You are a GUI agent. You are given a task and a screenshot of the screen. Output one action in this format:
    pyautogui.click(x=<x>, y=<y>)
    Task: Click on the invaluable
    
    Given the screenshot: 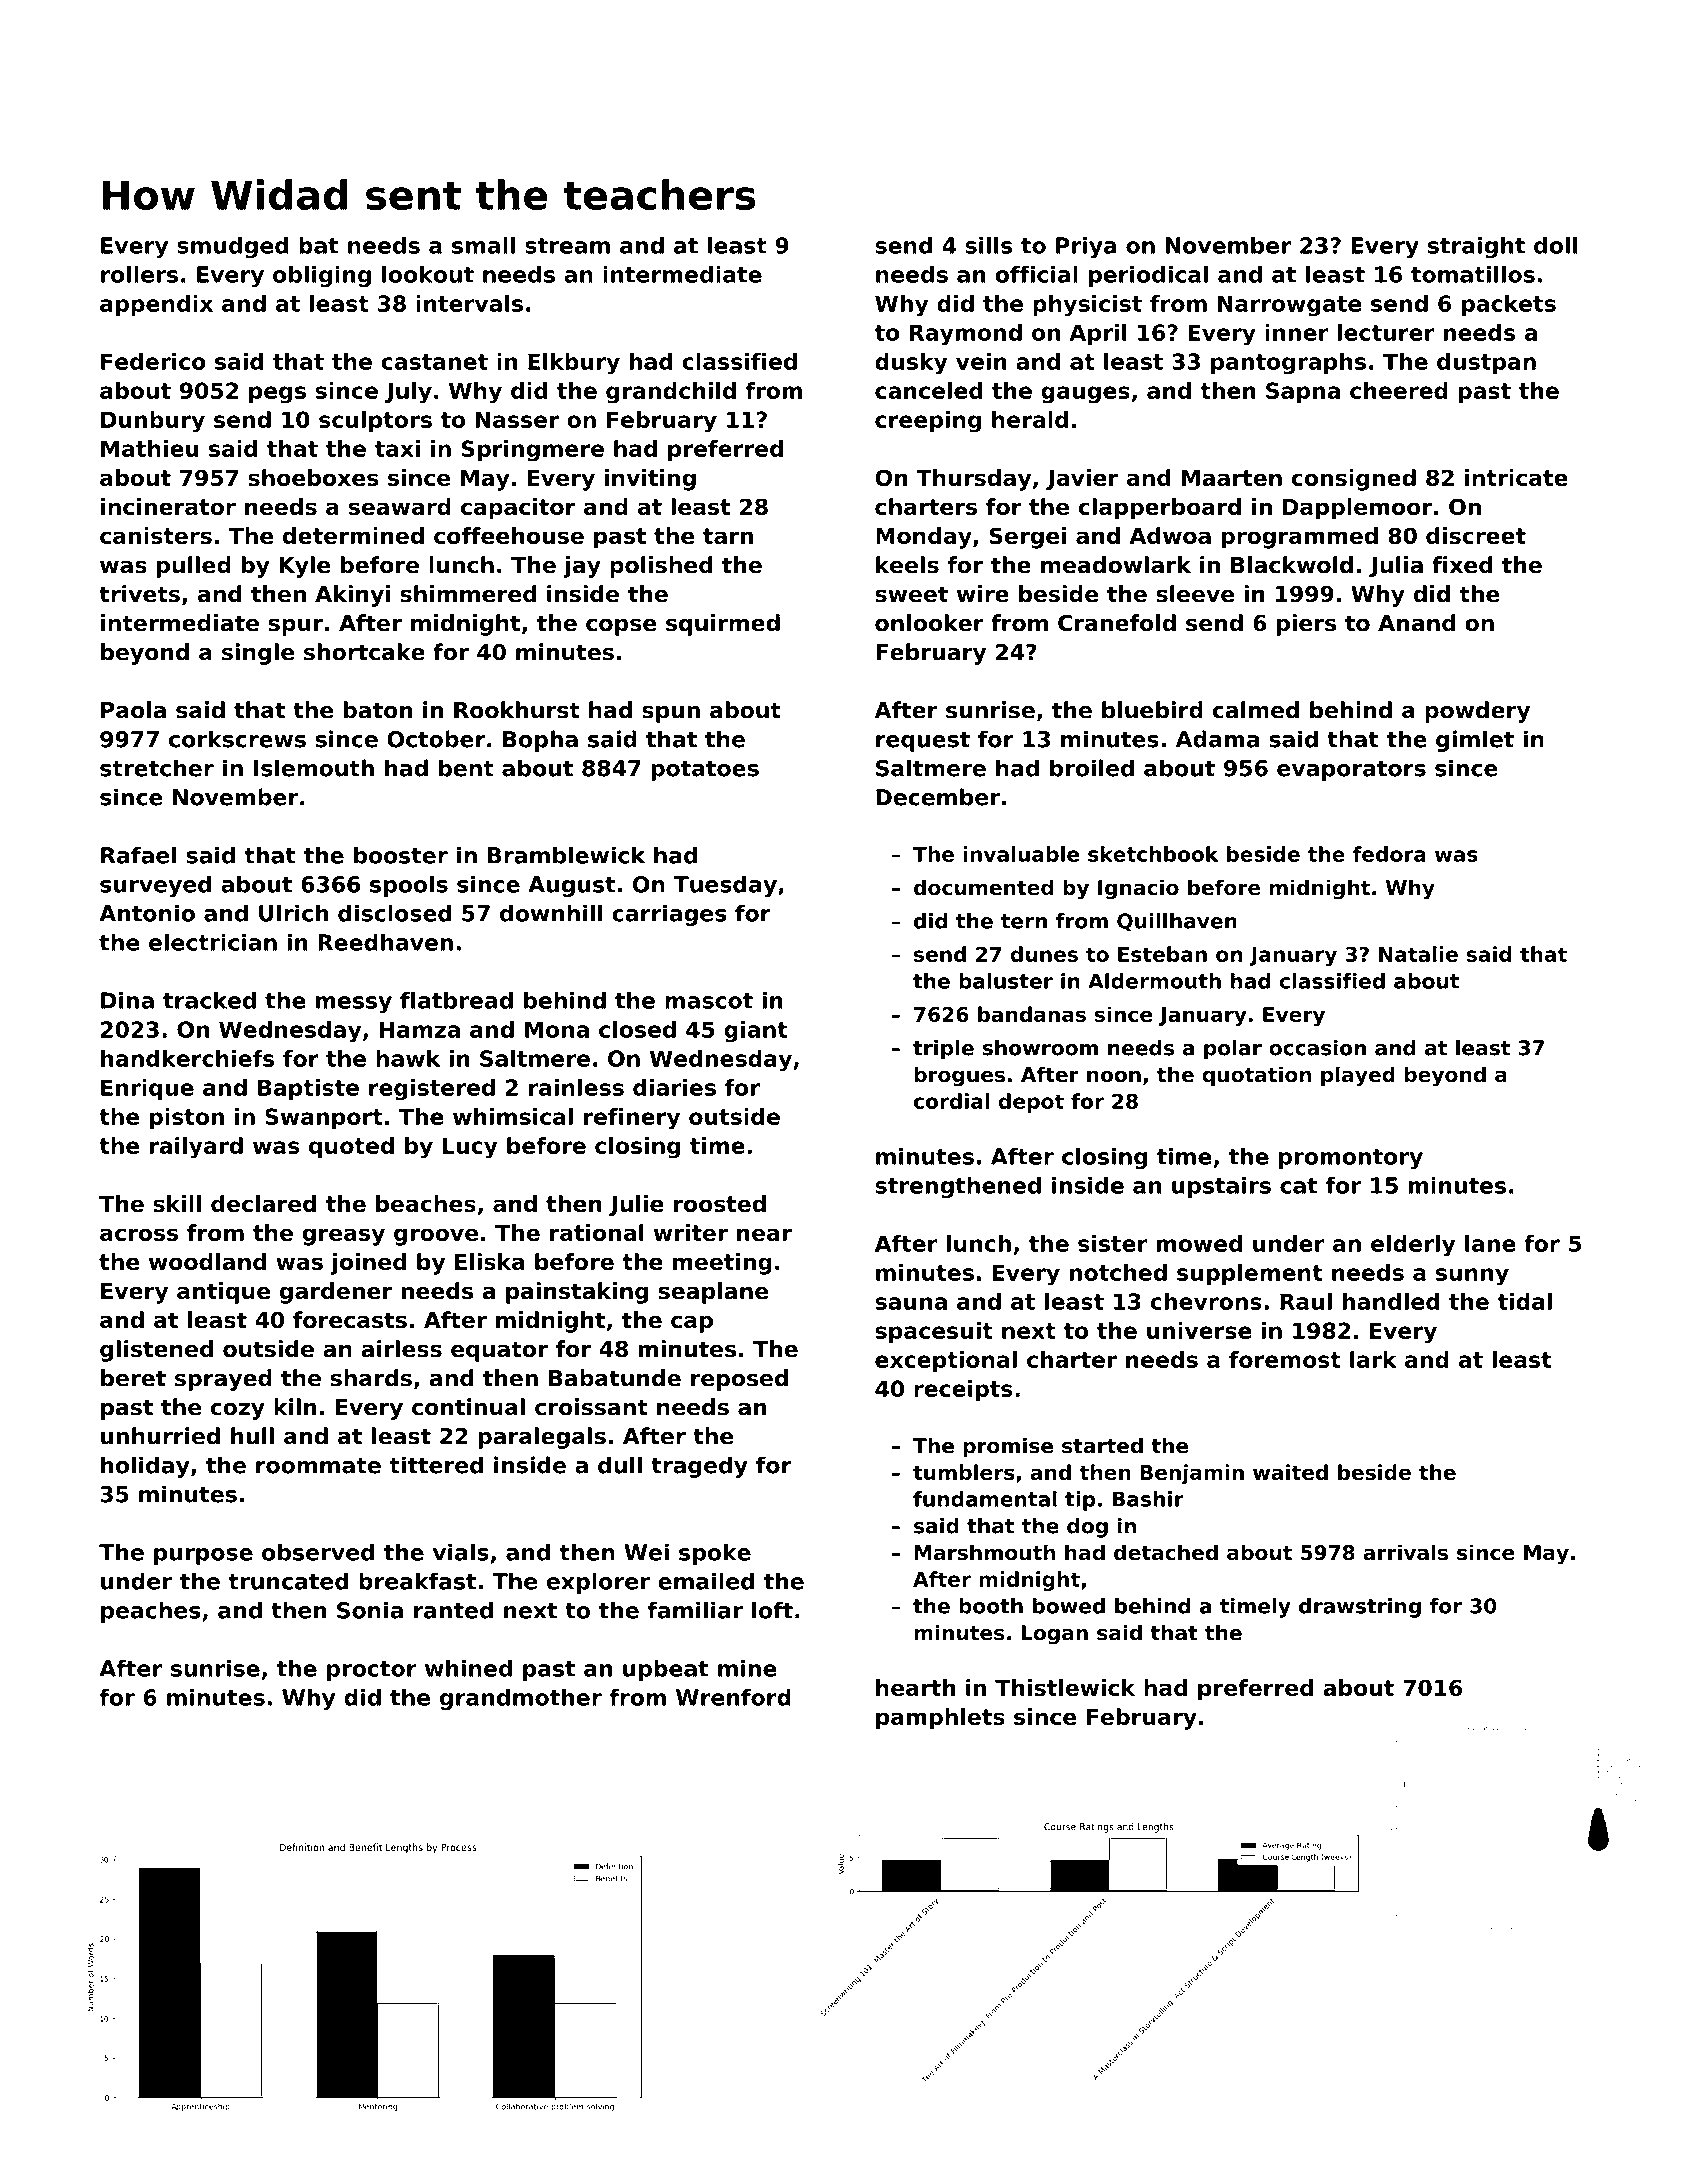 What is the action you would take?
    pyautogui.click(x=1021, y=854)
